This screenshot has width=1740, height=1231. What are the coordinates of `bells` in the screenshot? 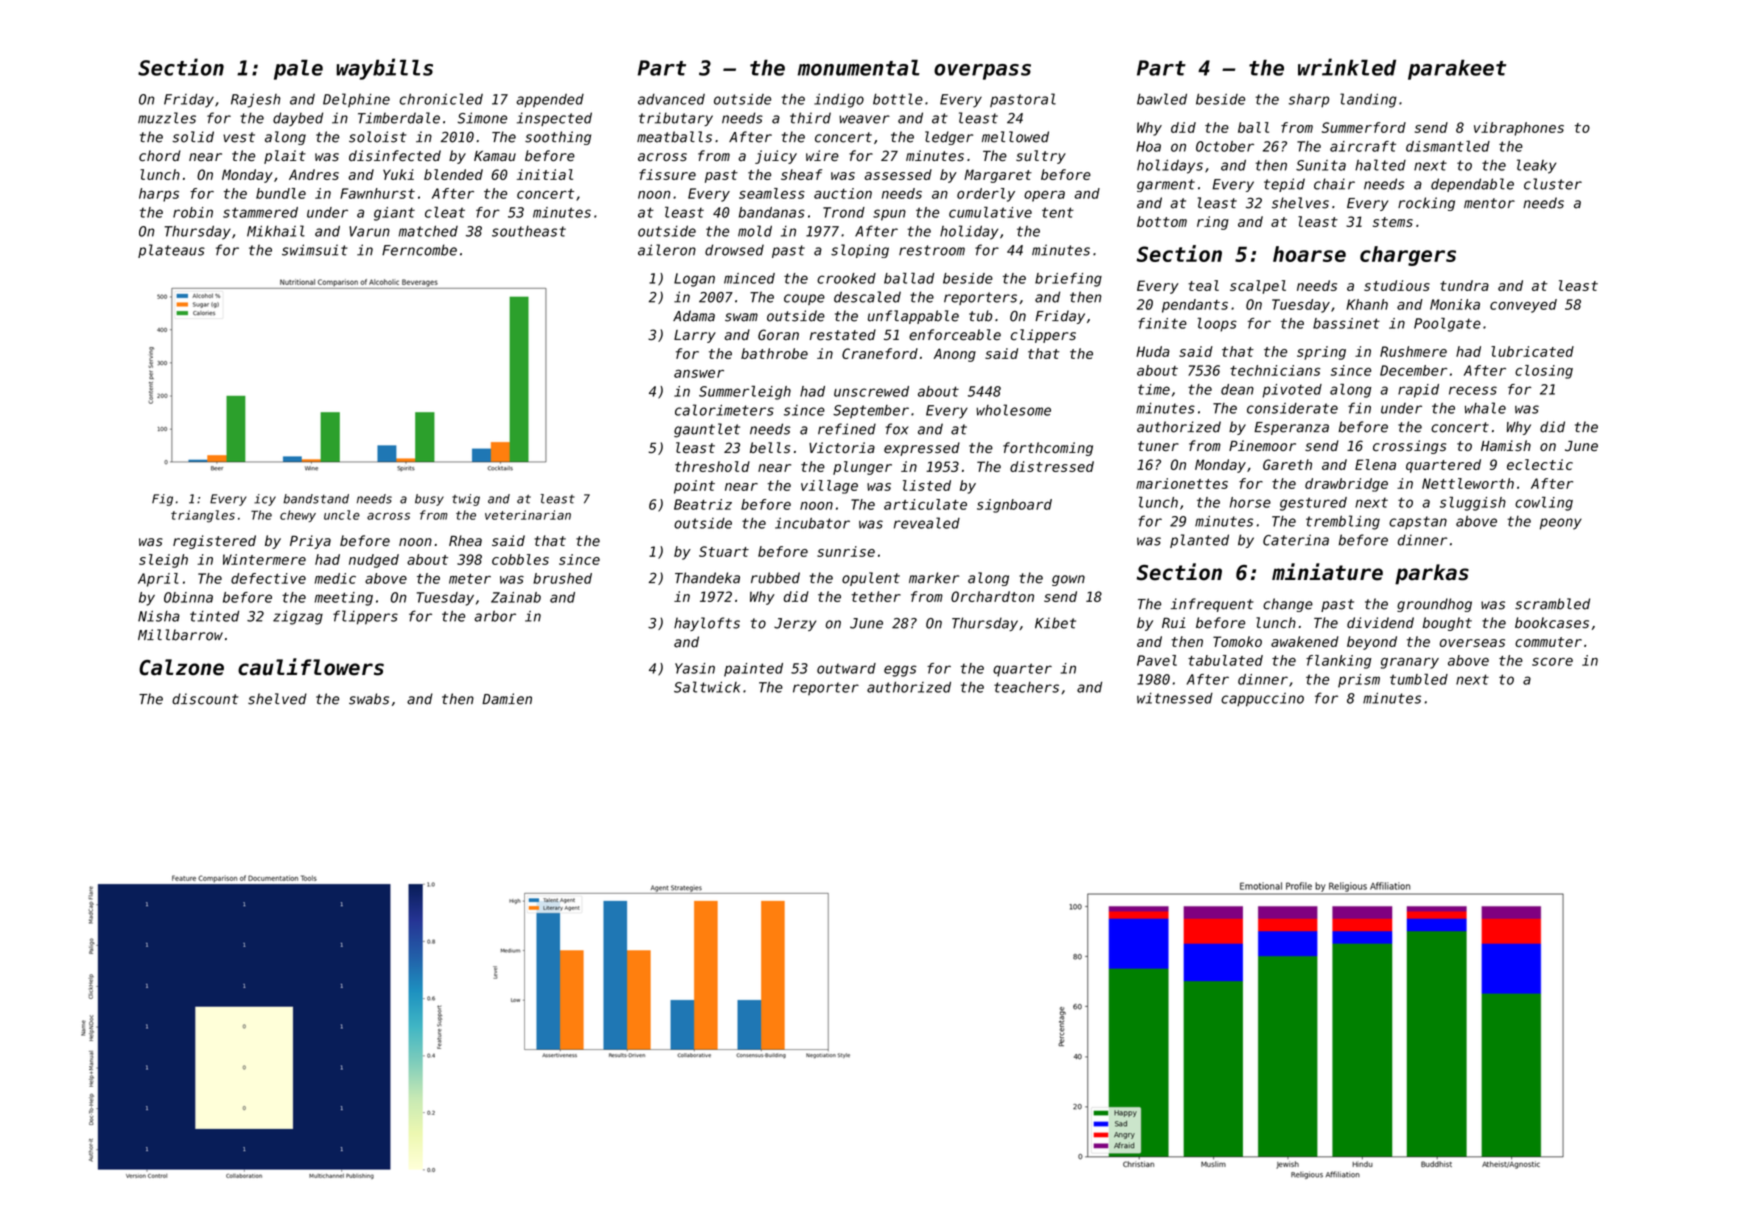 It's located at (770, 447).
